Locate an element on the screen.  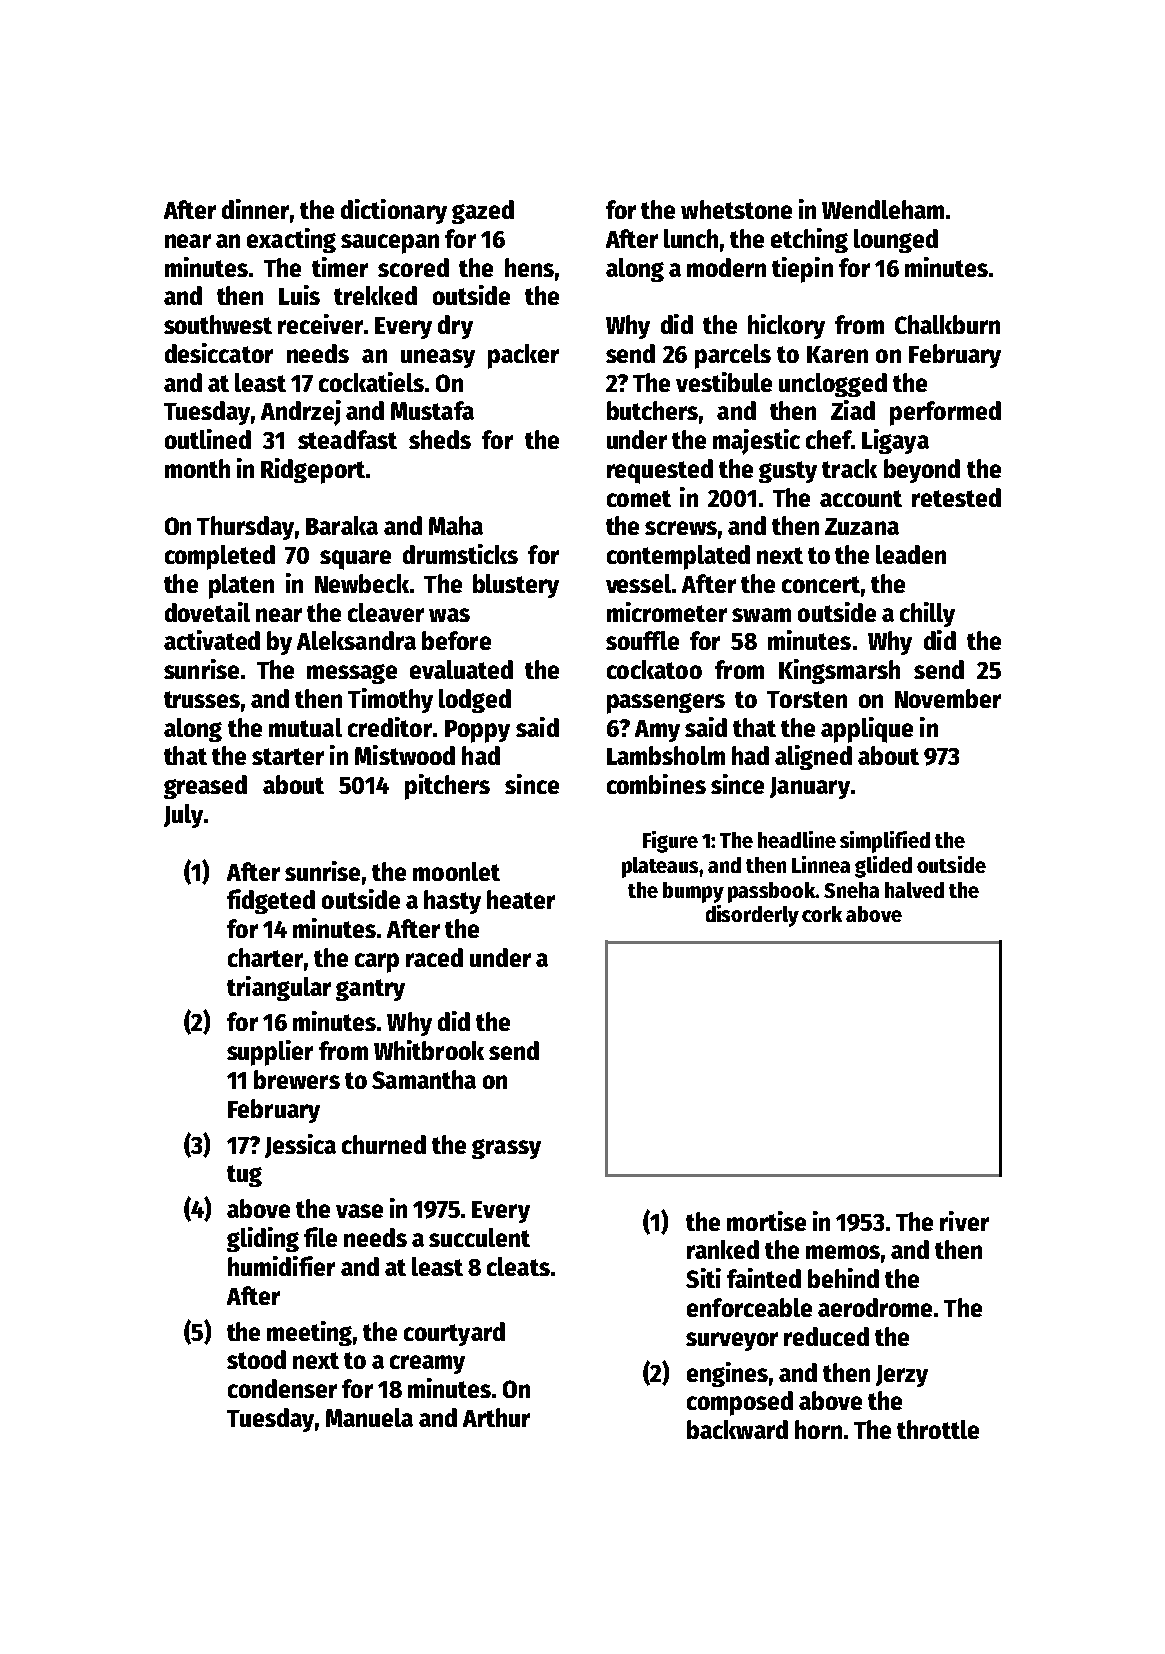
stood is located at coordinates (256, 1359).
